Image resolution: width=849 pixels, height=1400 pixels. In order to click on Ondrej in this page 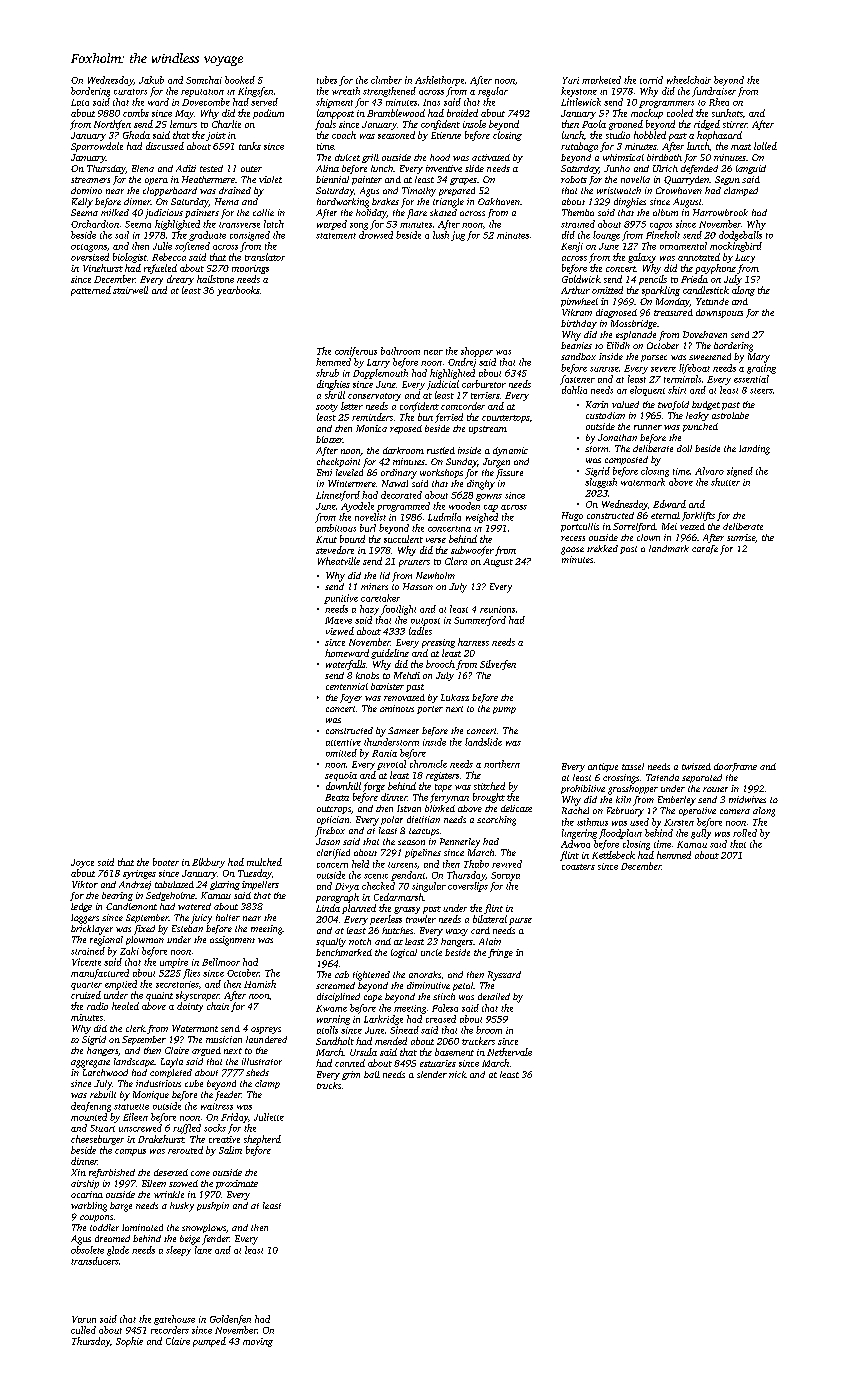, I will do `click(462, 363)`.
